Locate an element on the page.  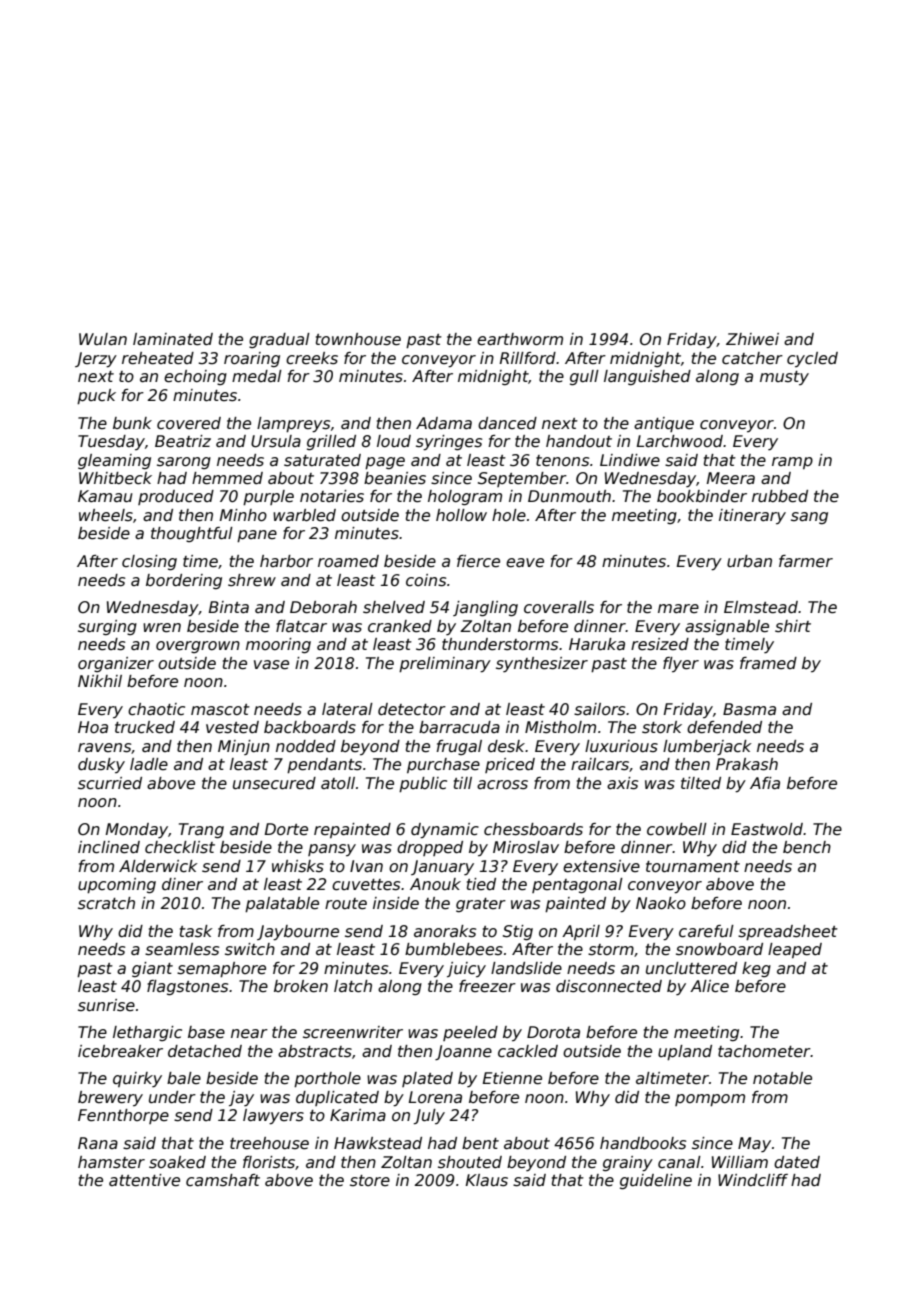
Windcliff is located at coordinates (753, 1180).
